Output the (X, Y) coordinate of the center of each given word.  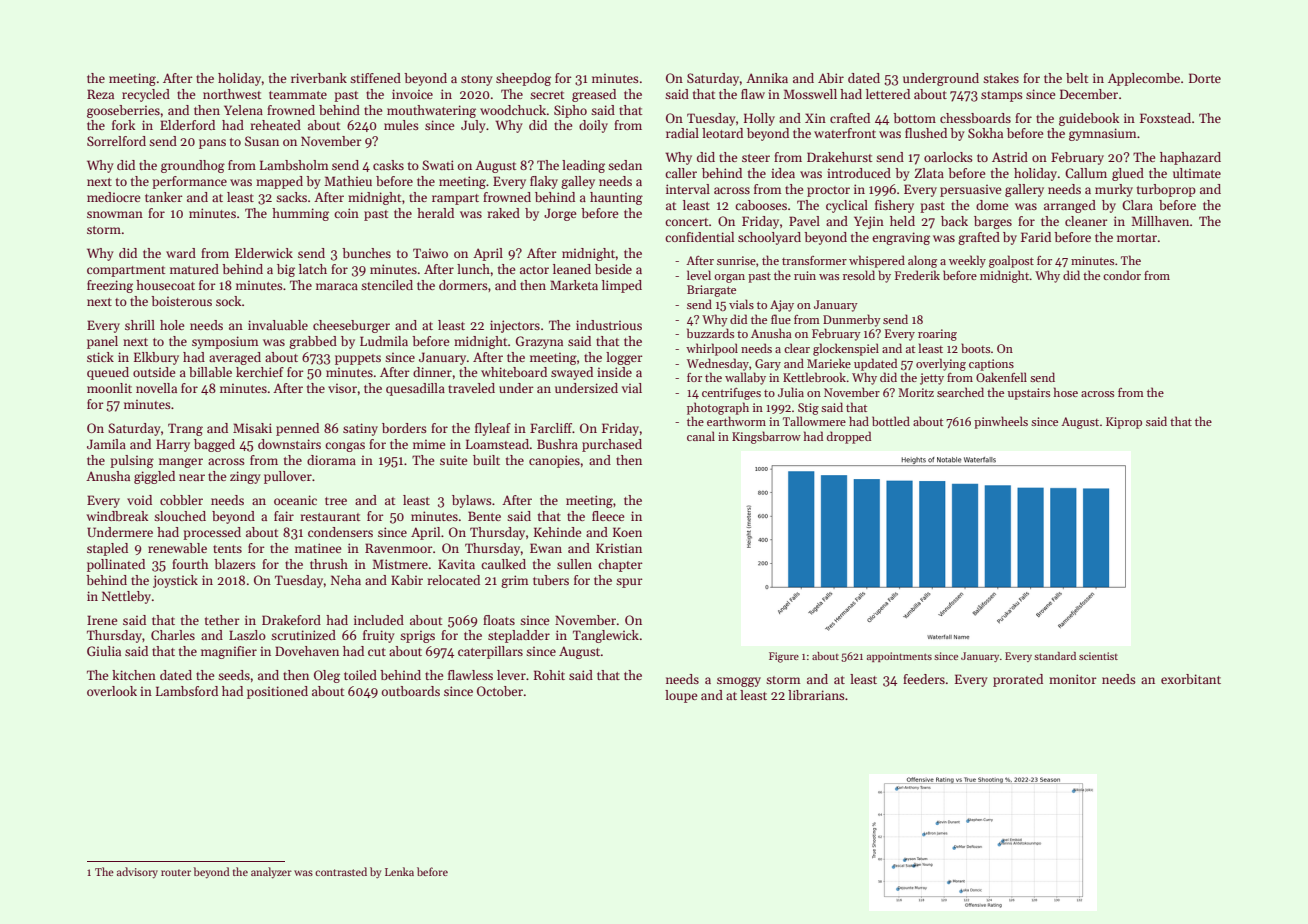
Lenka (399, 871)
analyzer (271, 873)
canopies (554, 461)
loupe (681, 696)
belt (1077, 78)
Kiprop (1124, 423)
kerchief (260, 372)
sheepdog (523, 79)
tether (222, 620)
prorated (1018, 680)
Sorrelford (116, 141)
